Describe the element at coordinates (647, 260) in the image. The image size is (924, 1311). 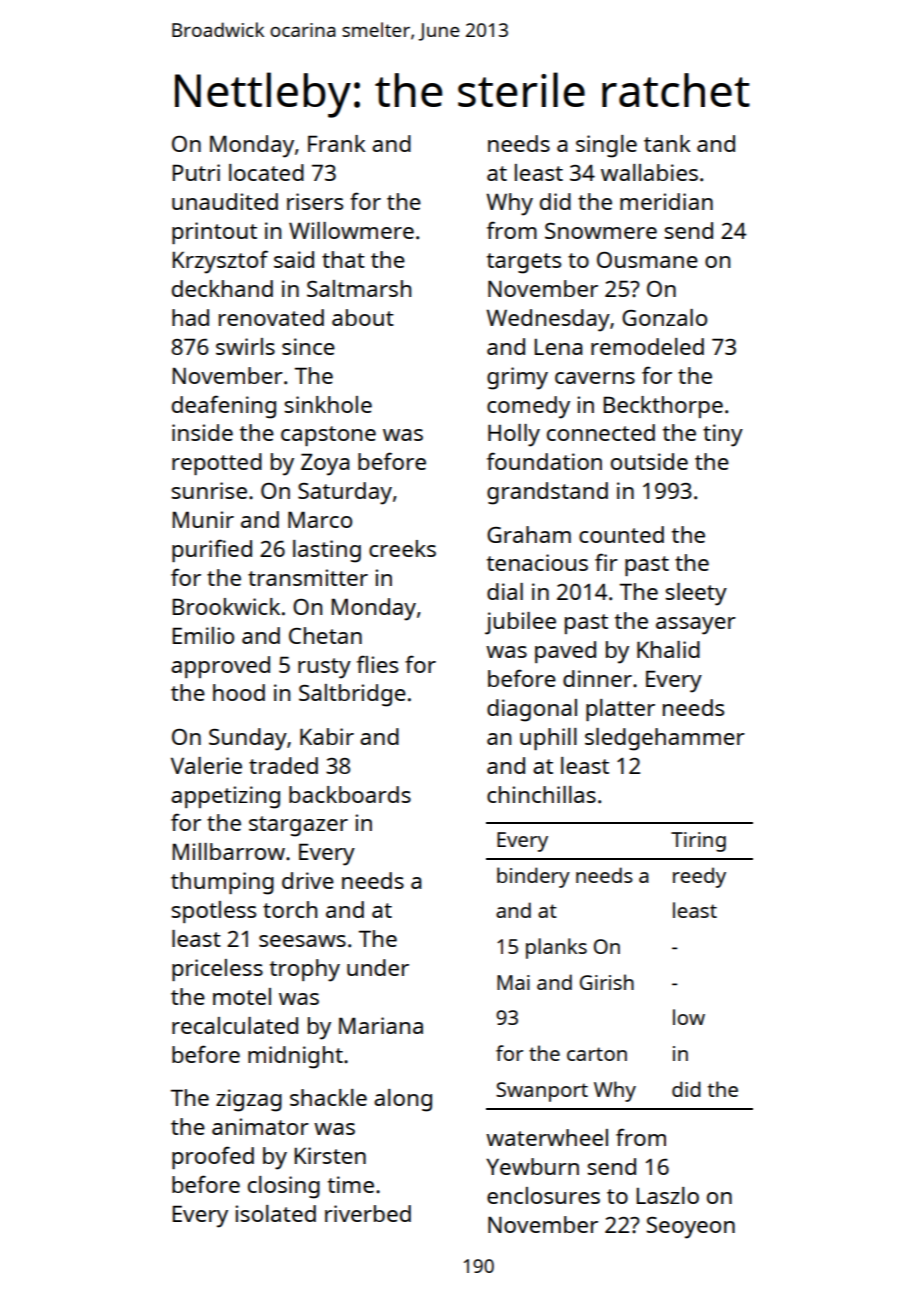
I see `Ousmane` at that location.
